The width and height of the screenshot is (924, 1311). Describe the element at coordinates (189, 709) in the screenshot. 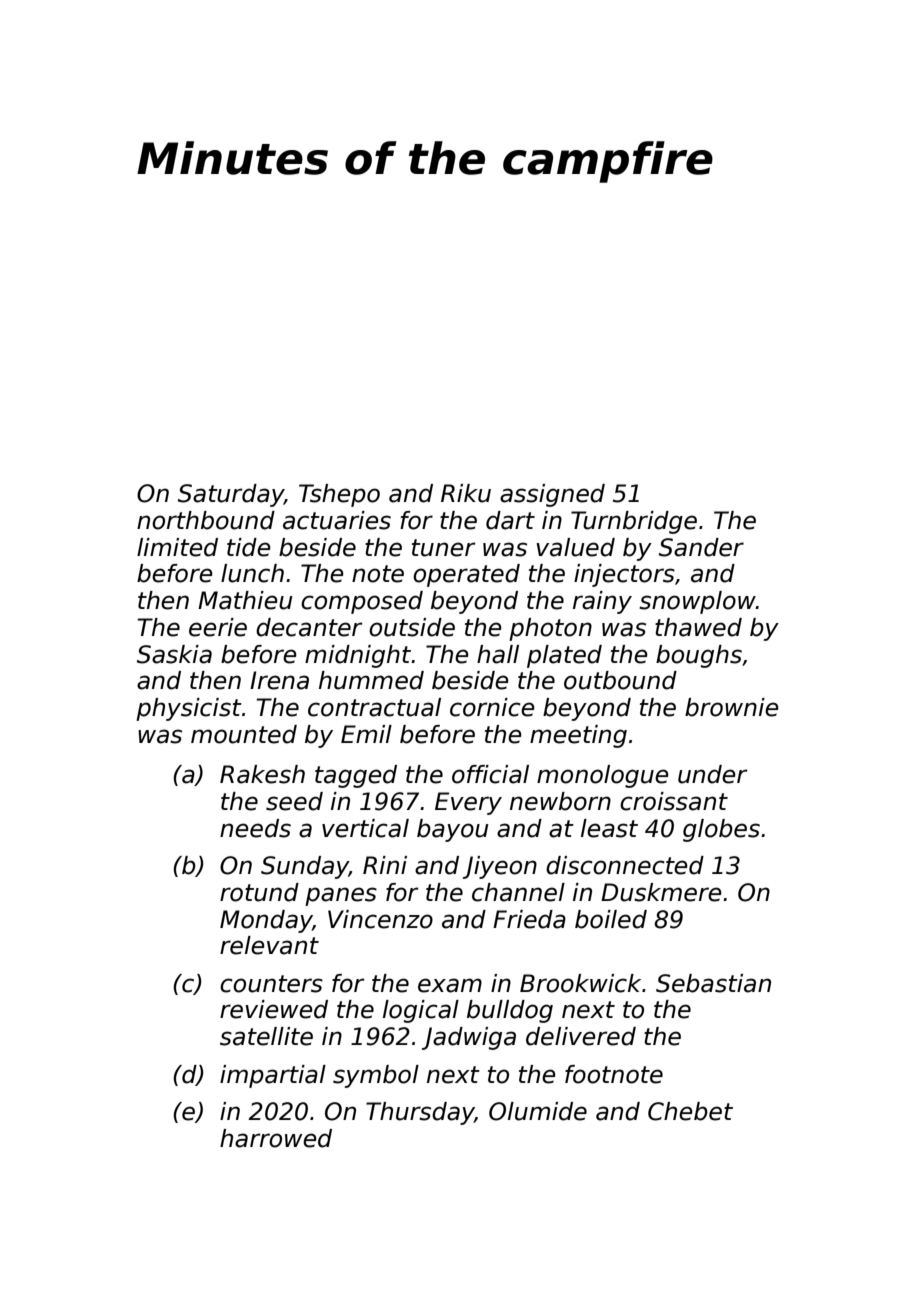

I see `physicist` at that location.
